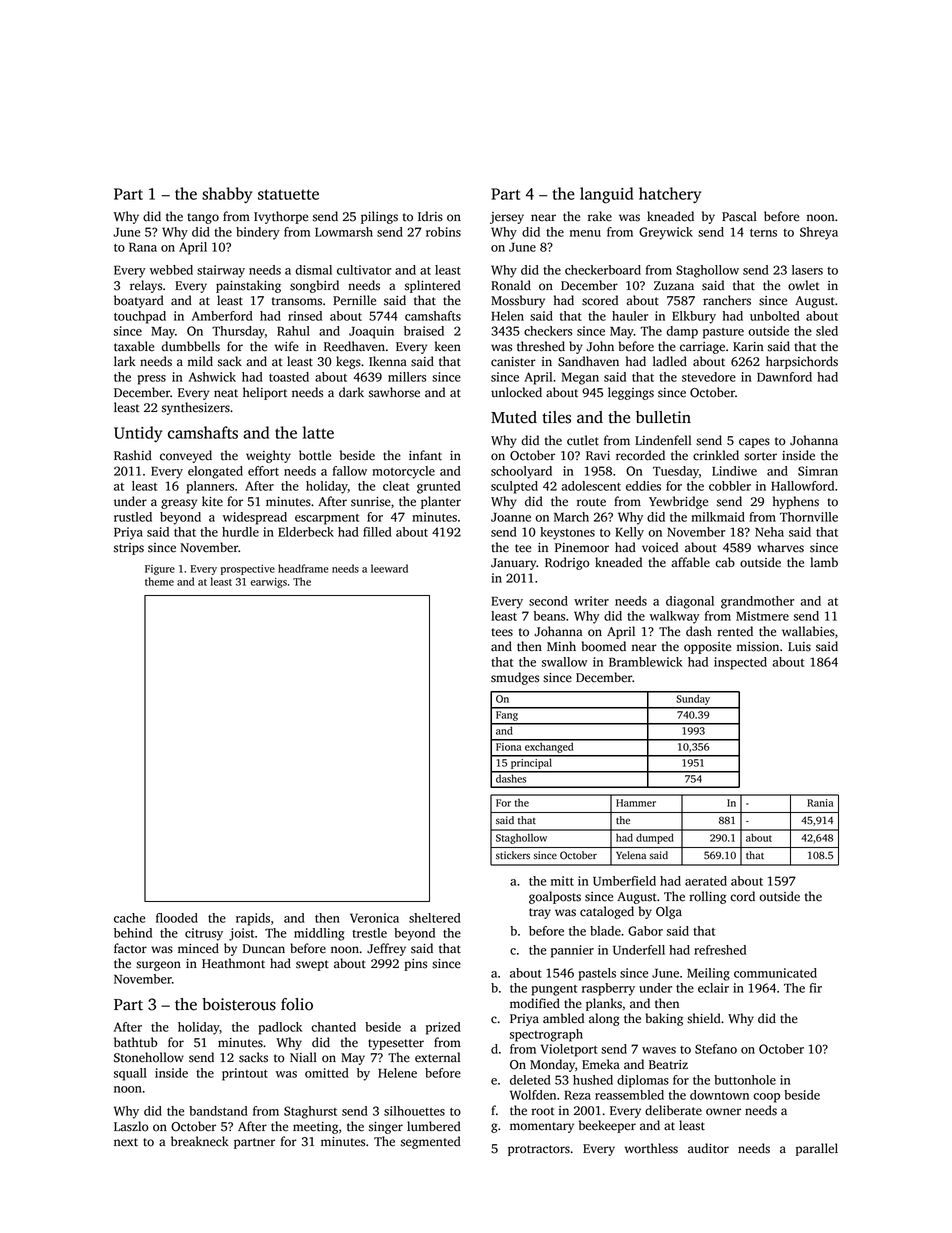 The width and height of the screenshot is (952, 1233). I want to click on shabby, so click(227, 195).
